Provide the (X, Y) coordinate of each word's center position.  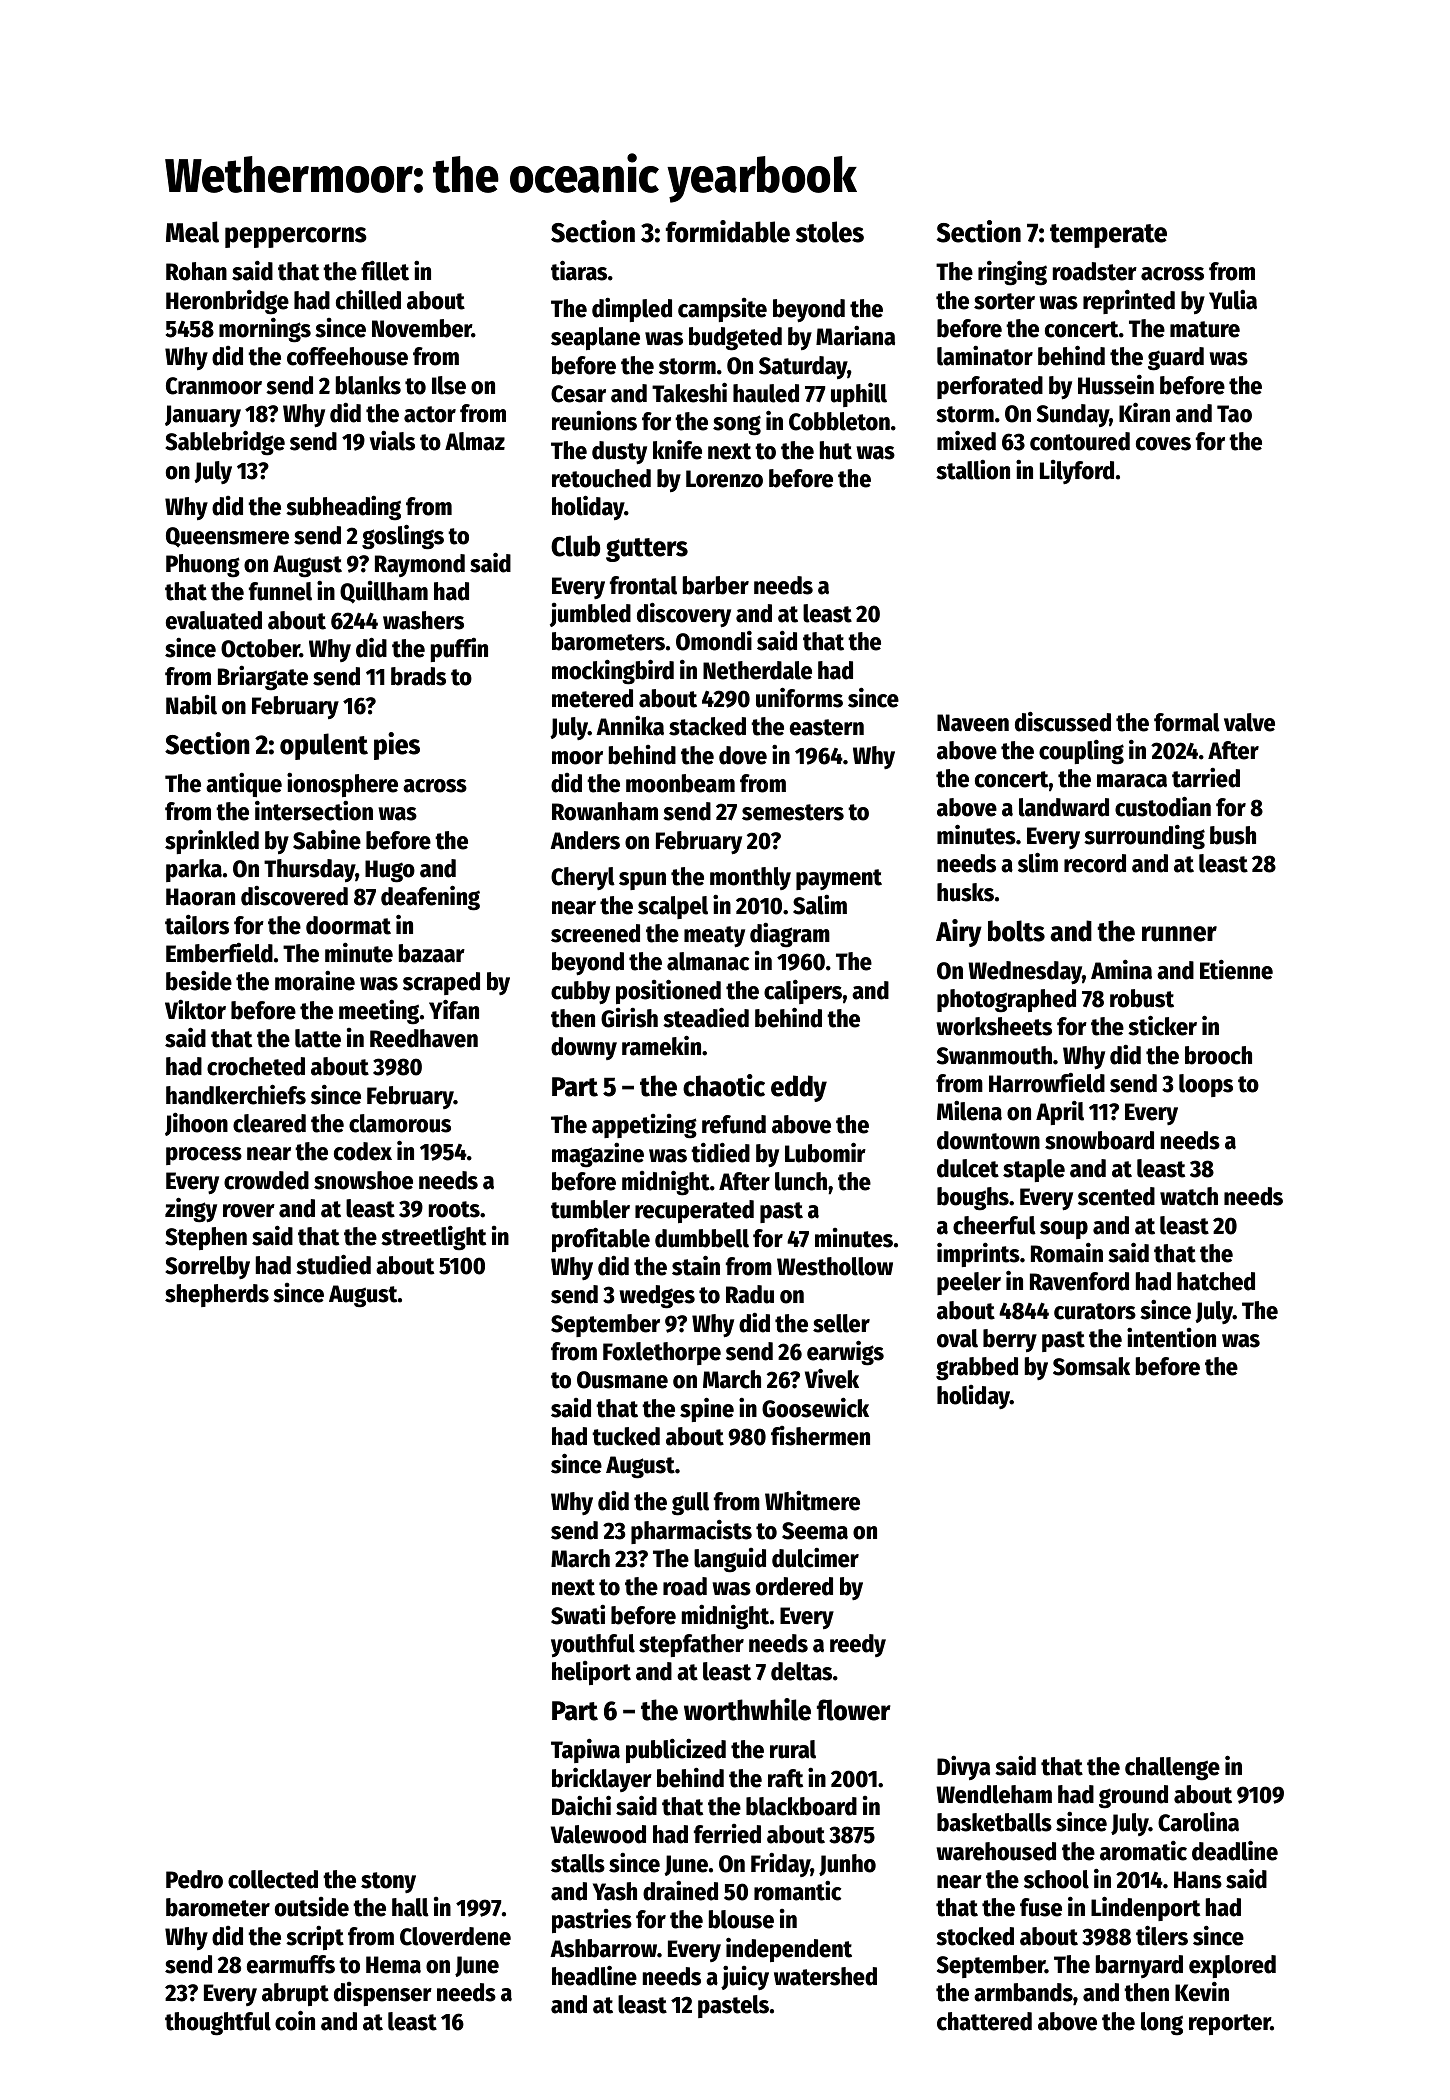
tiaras (579, 270)
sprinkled (212, 841)
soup (1064, 1230)
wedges (657, 1297)
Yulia (1233, 299)
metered (592, 698)
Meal (192, 232)
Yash (615, 1891)
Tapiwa (585, 1750)
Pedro (194, 1879)
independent (789, 1949)
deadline (1235, 1850)
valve (1249, 722)
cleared (269, 1123)
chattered (984, 2021)
